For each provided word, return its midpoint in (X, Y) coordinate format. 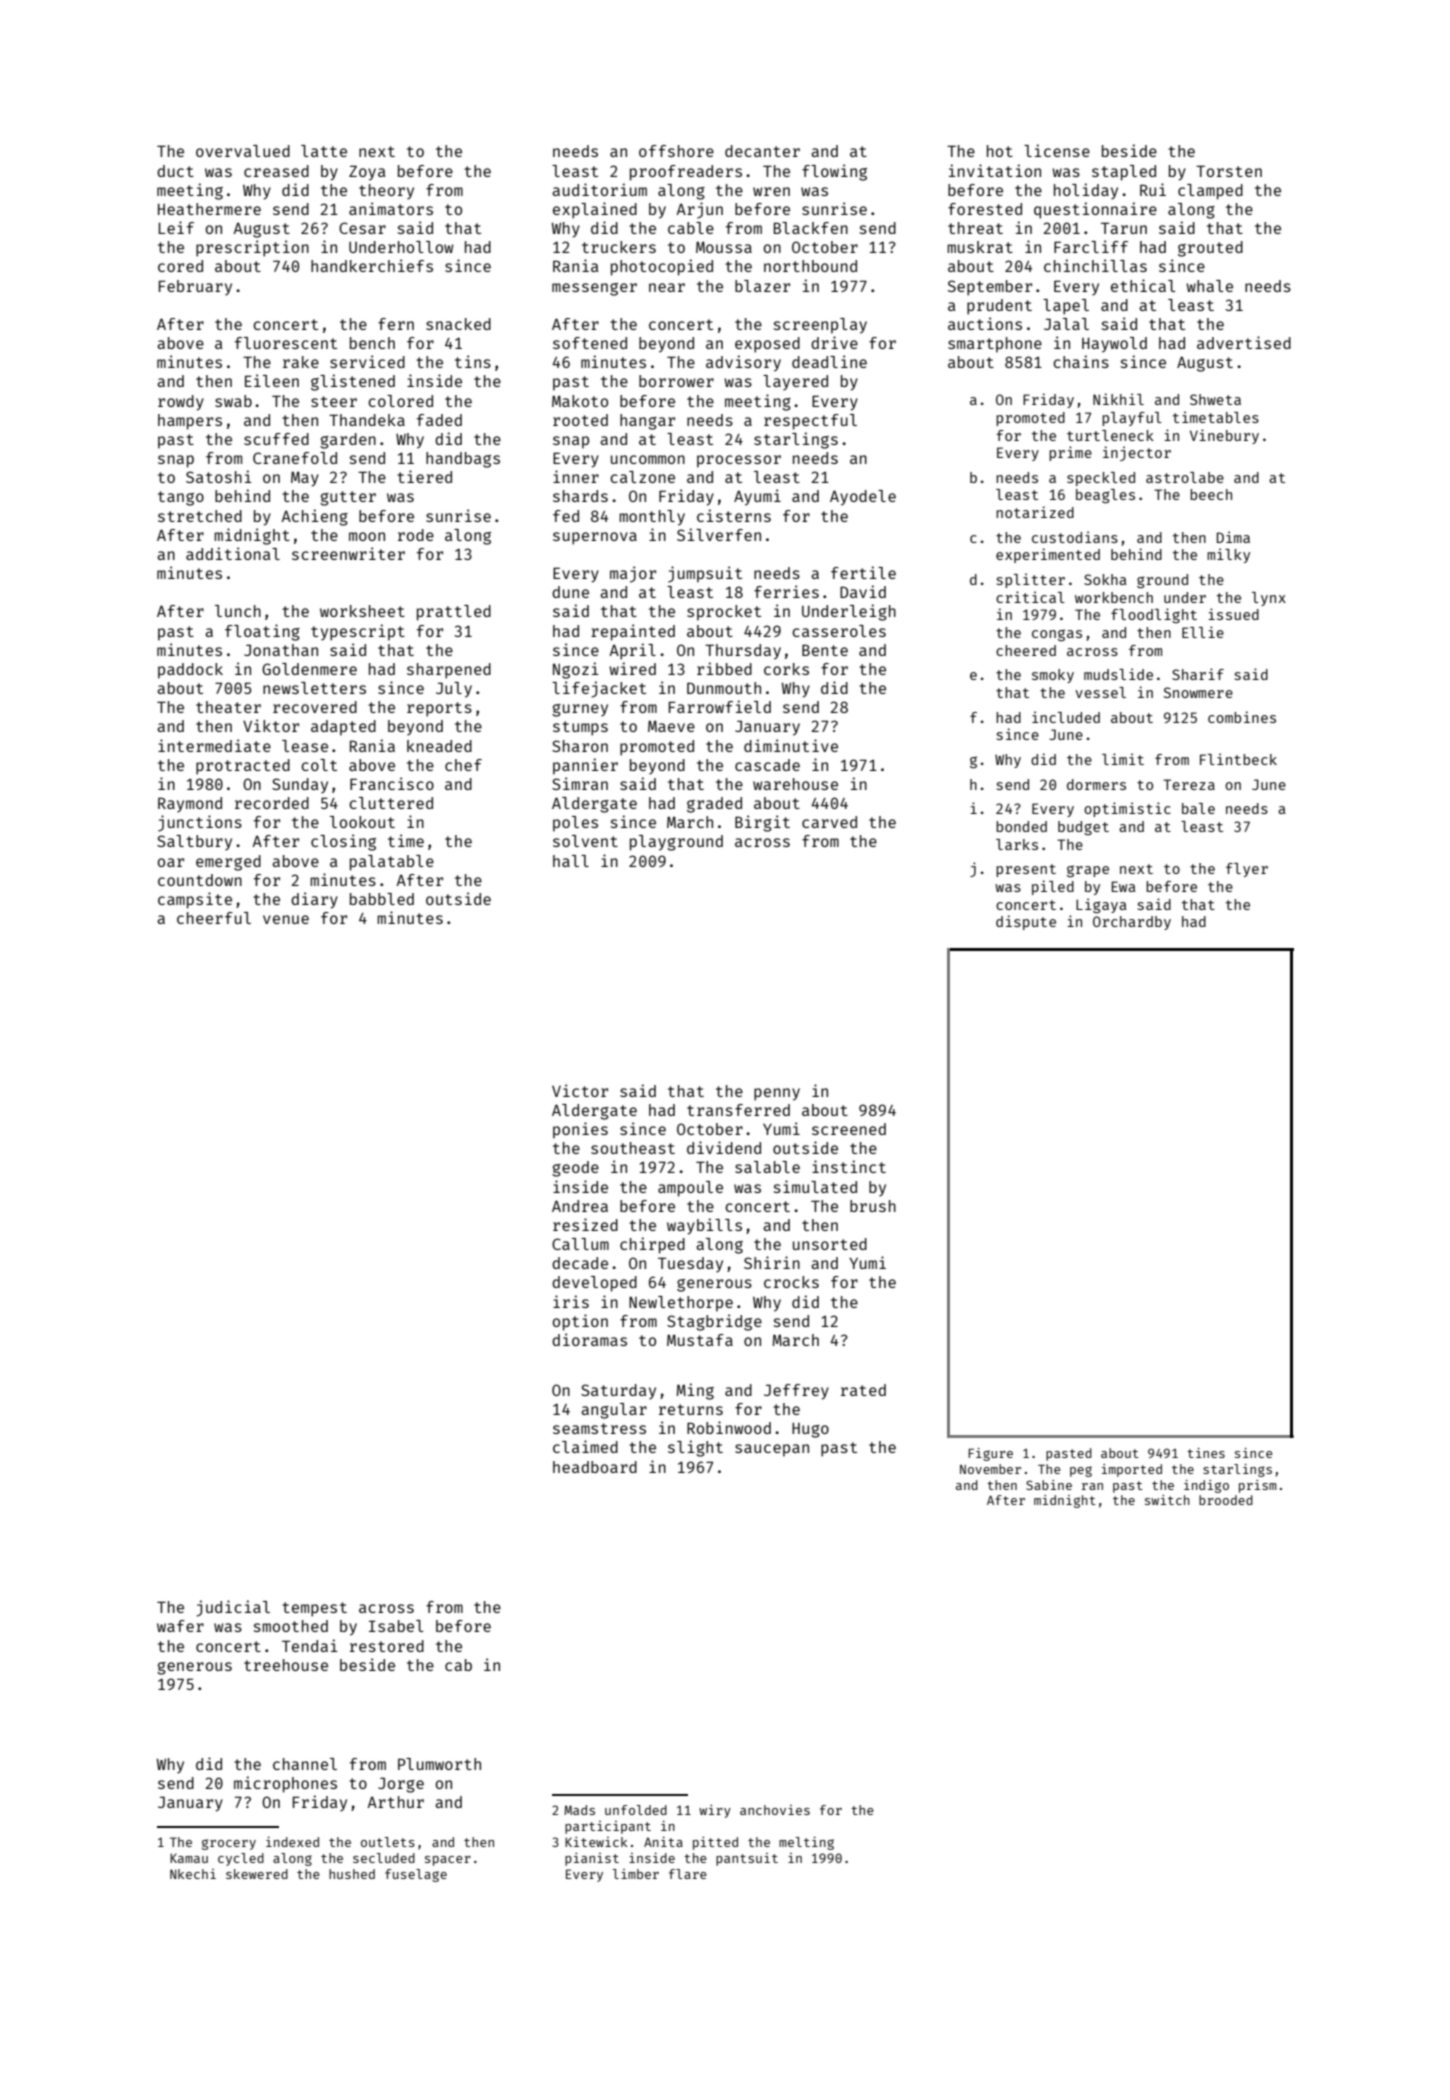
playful (1132, 419)
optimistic (1127, 809)
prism (1258, 1486)
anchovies (775, 1810)
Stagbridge (714, 1322)
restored (387, 1646)
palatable (392, 863)
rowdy (181, 403)
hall (571, 861)
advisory (743, 363)
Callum (580, 1244)
